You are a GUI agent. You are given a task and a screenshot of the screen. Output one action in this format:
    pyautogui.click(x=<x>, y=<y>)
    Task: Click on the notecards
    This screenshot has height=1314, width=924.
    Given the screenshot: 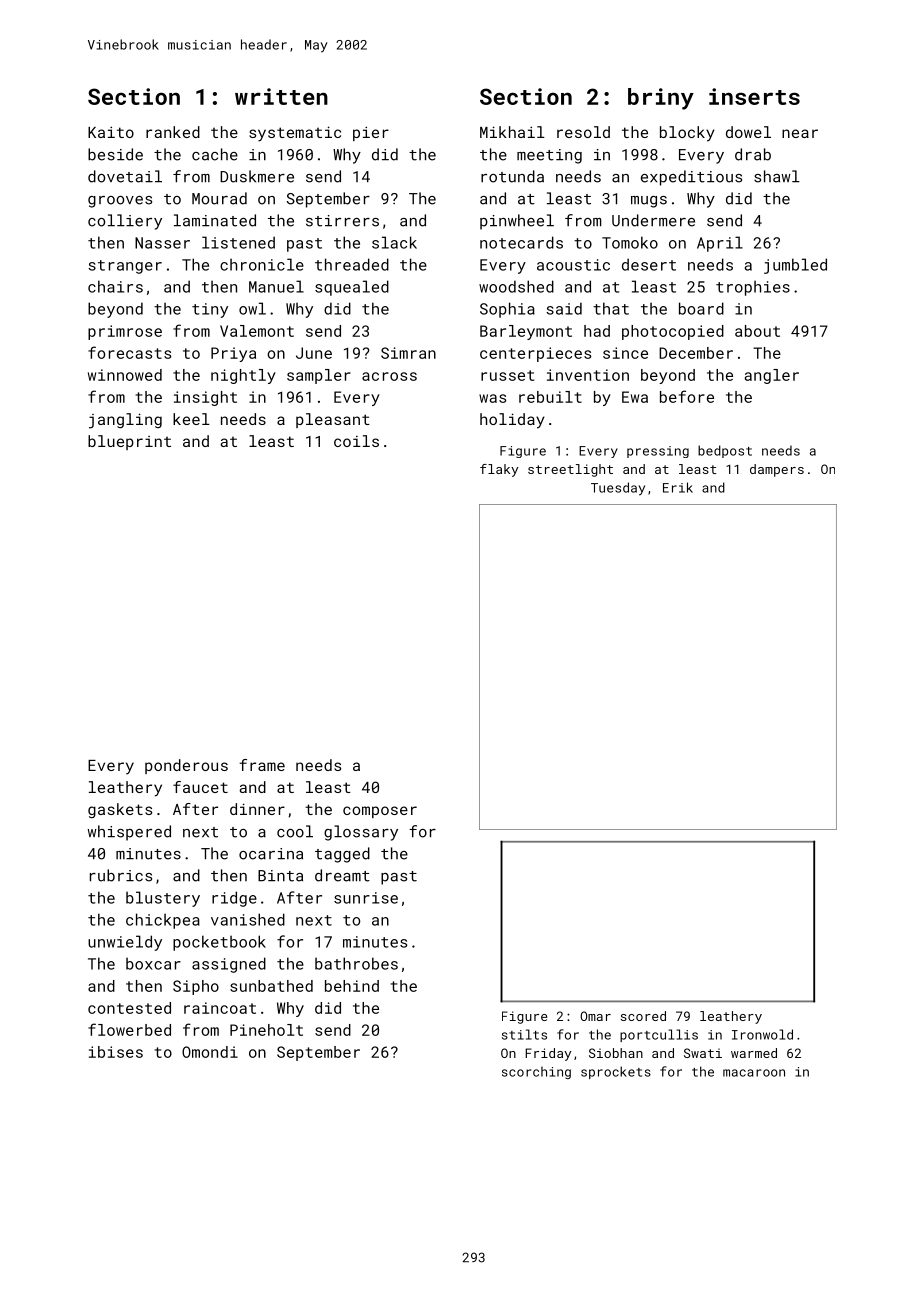 What is the action you would take?
    pyautogui.click(x=521, y=242)
